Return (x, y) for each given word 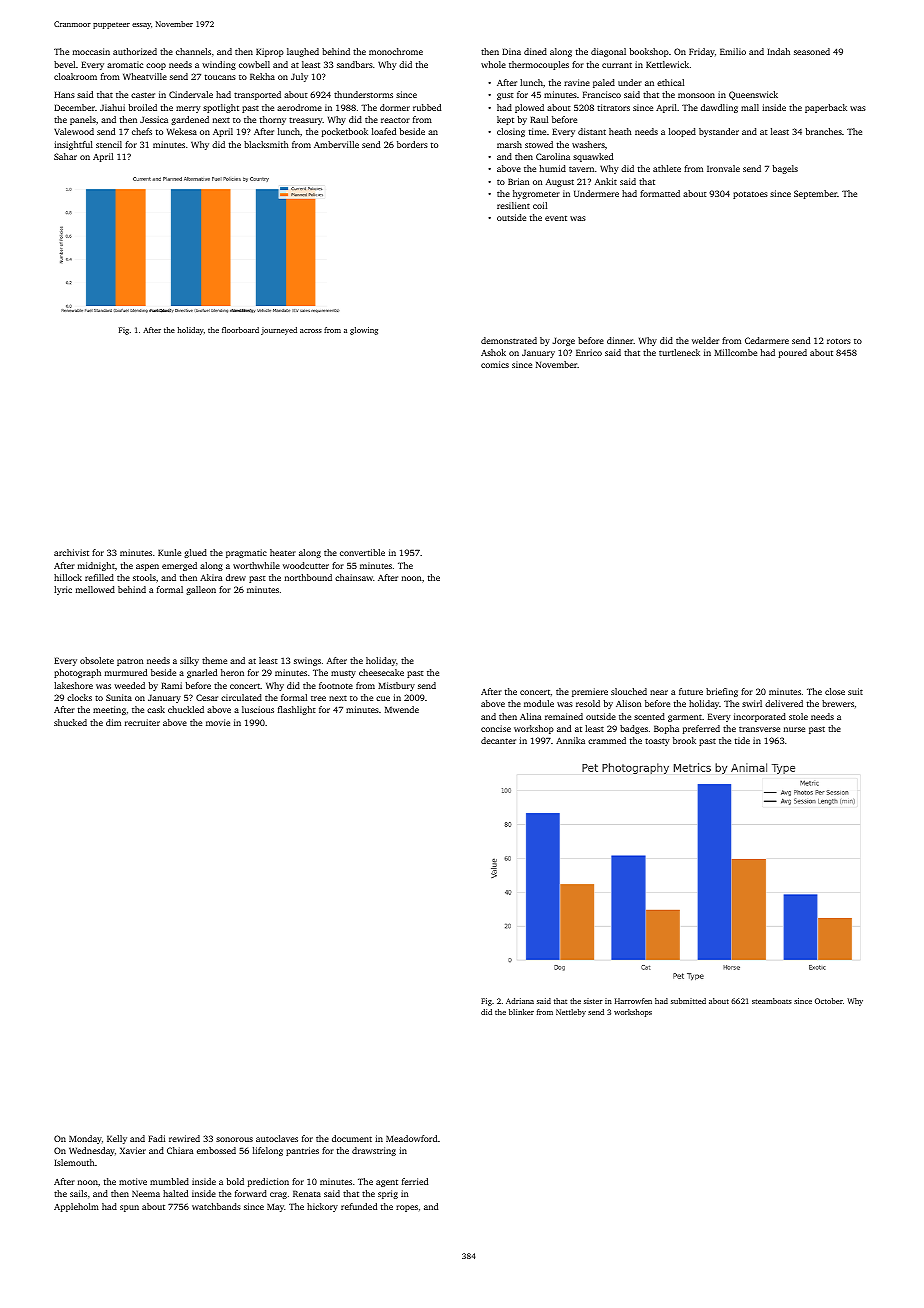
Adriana (520, 1001)
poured (793, 353)
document (352, 1138)
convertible (362, 552)
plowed (529, 108)
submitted (688, 1001)
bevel (64, 64)
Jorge (563, 341)
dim (113, 722)
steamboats (772, 1001)
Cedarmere (767, 340)
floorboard (240, 330)
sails (78, 1193)
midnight (96, 566)
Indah (778, 51)
